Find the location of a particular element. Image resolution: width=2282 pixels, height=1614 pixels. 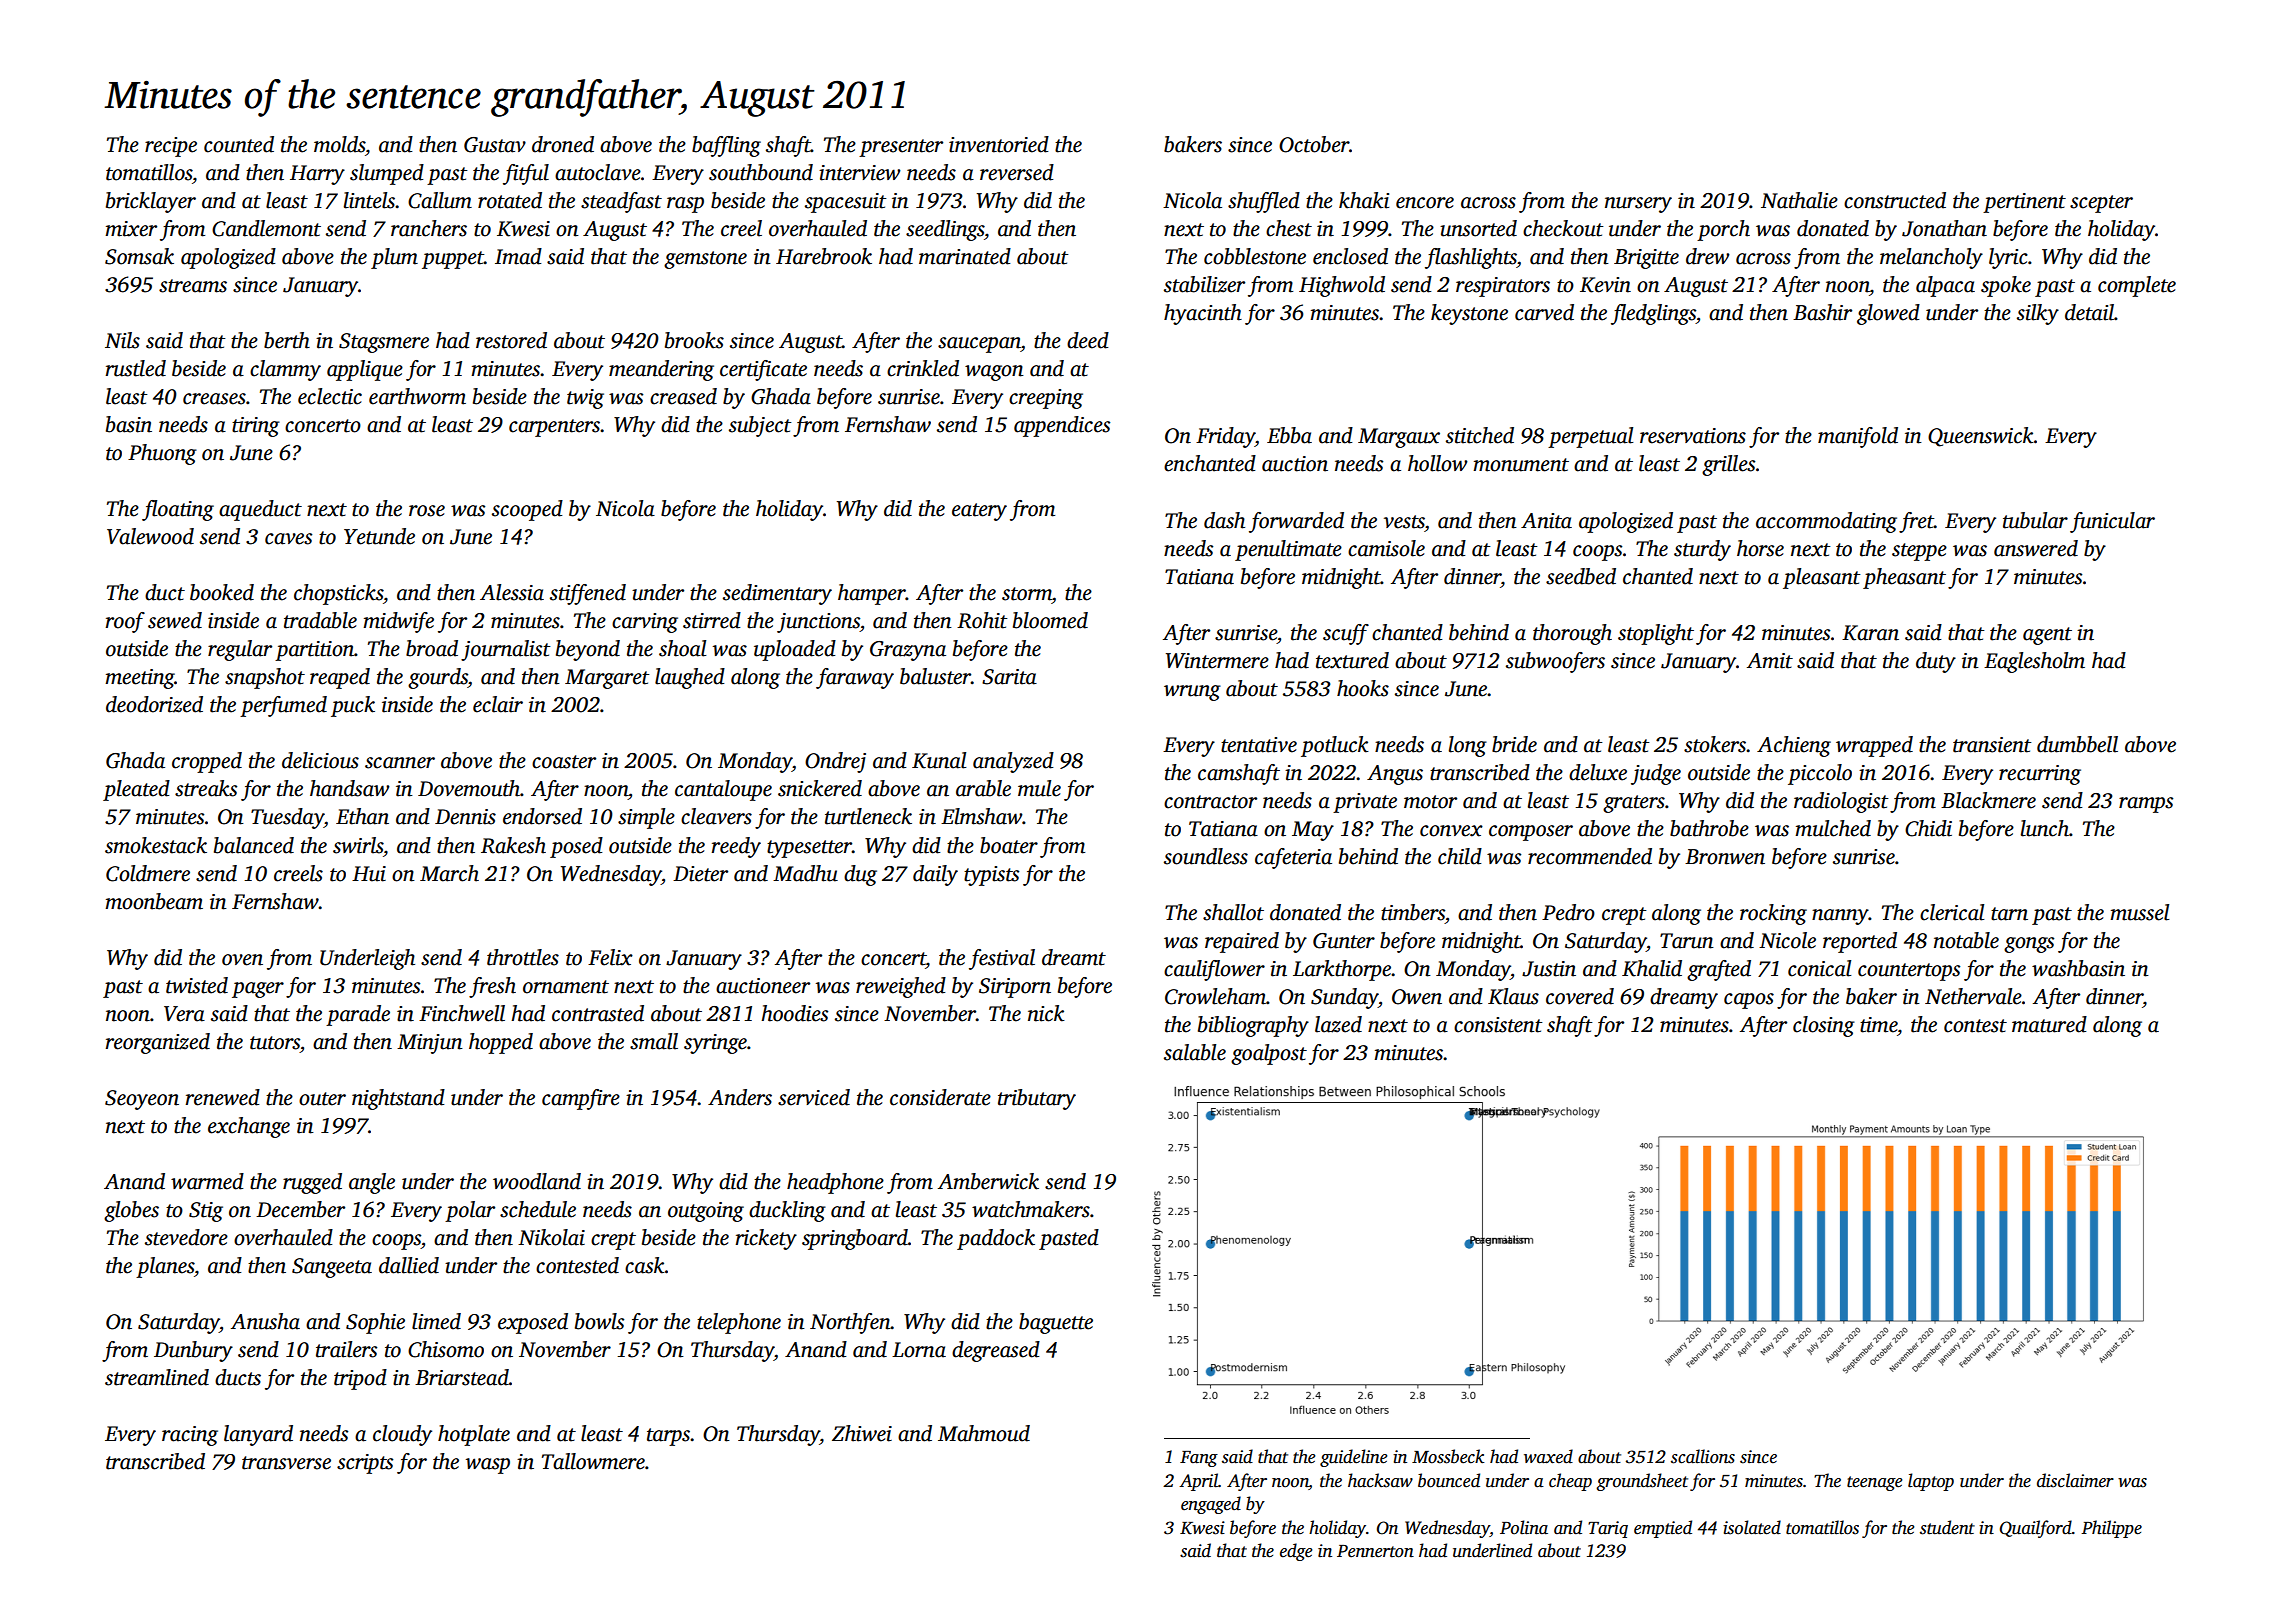

consistent is located at coordinates (1498, 1025).
